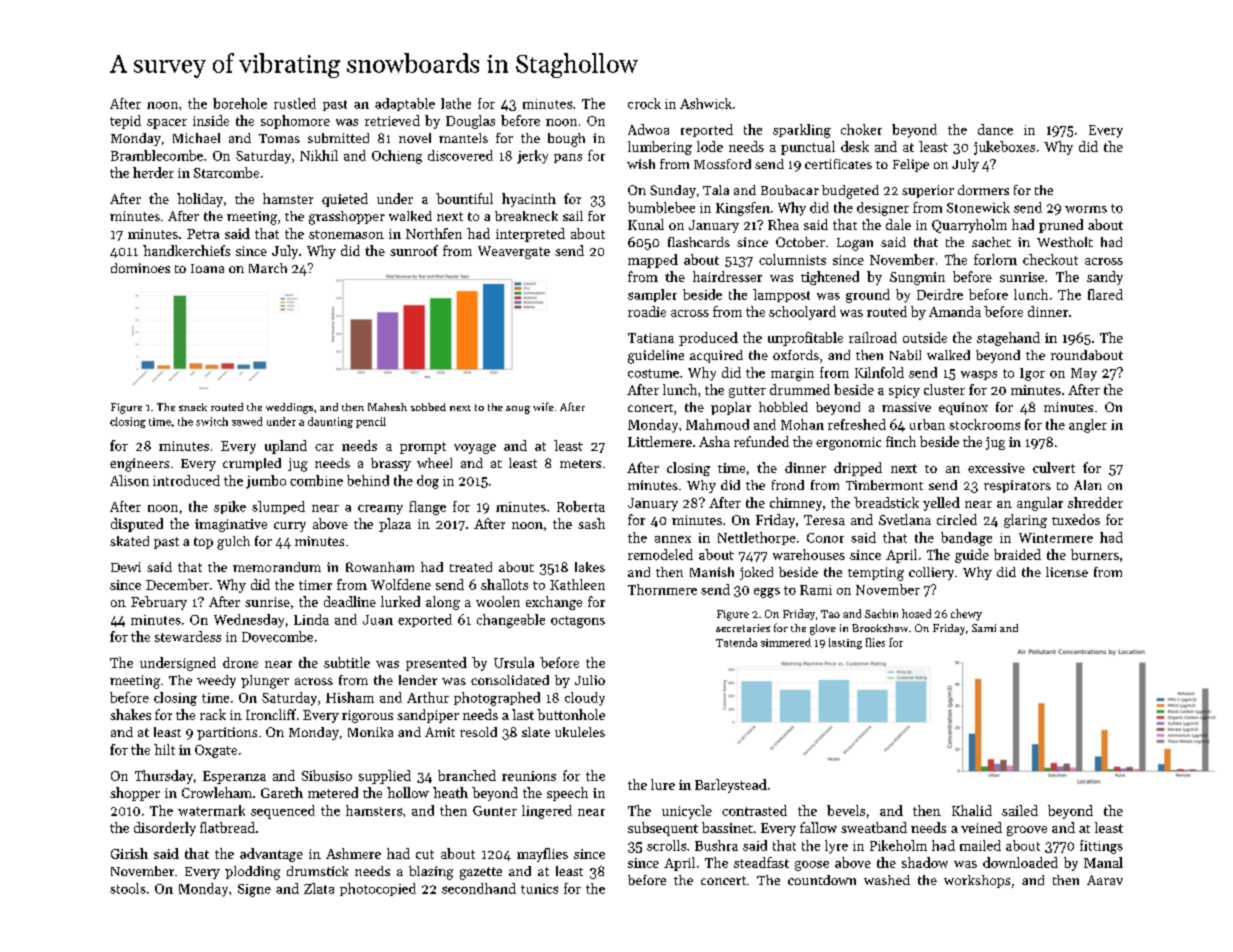  Describe the element at coordinates (130, 714) in the page. I see `shakes` at that location.
